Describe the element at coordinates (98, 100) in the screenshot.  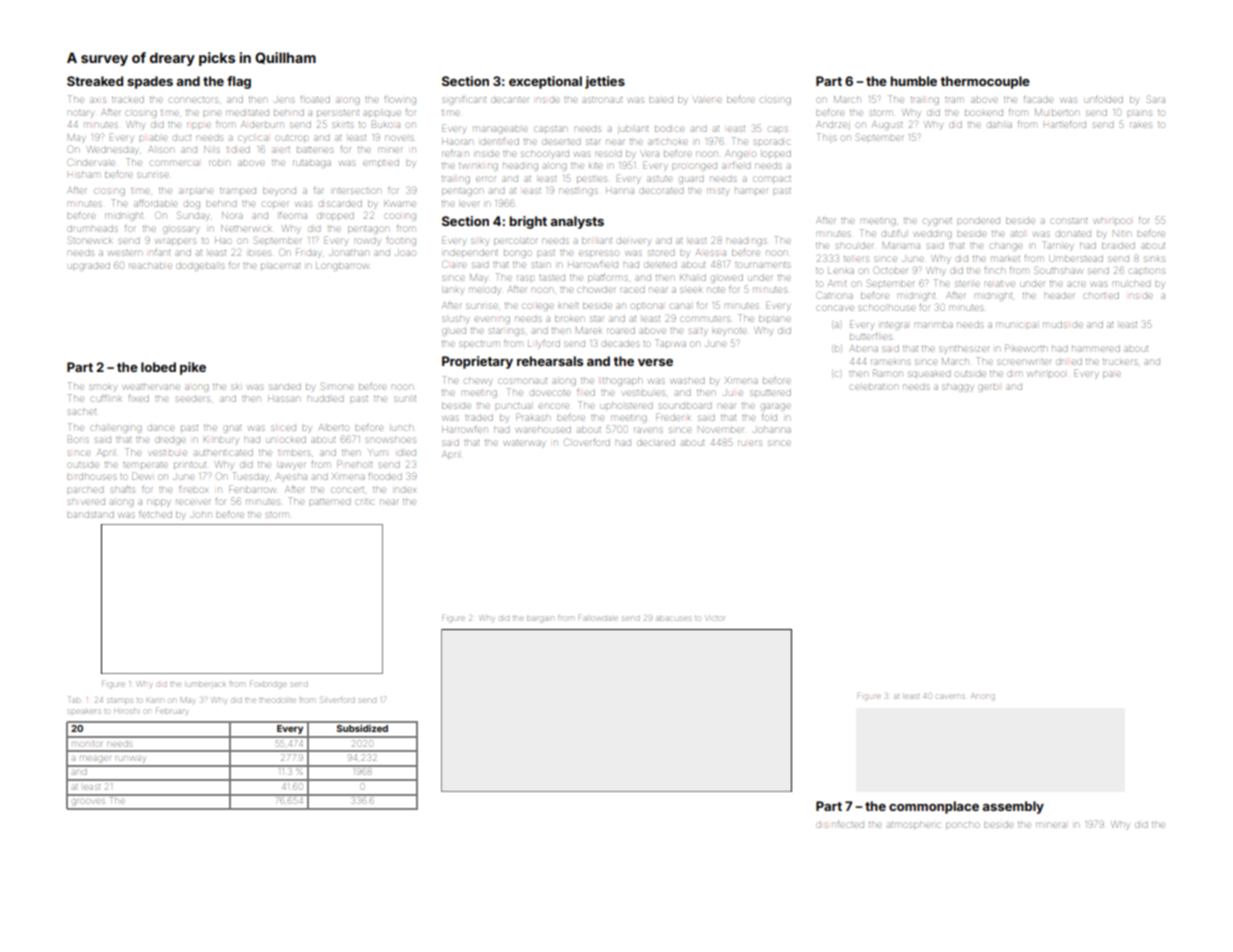
I see `axis` at that location.
